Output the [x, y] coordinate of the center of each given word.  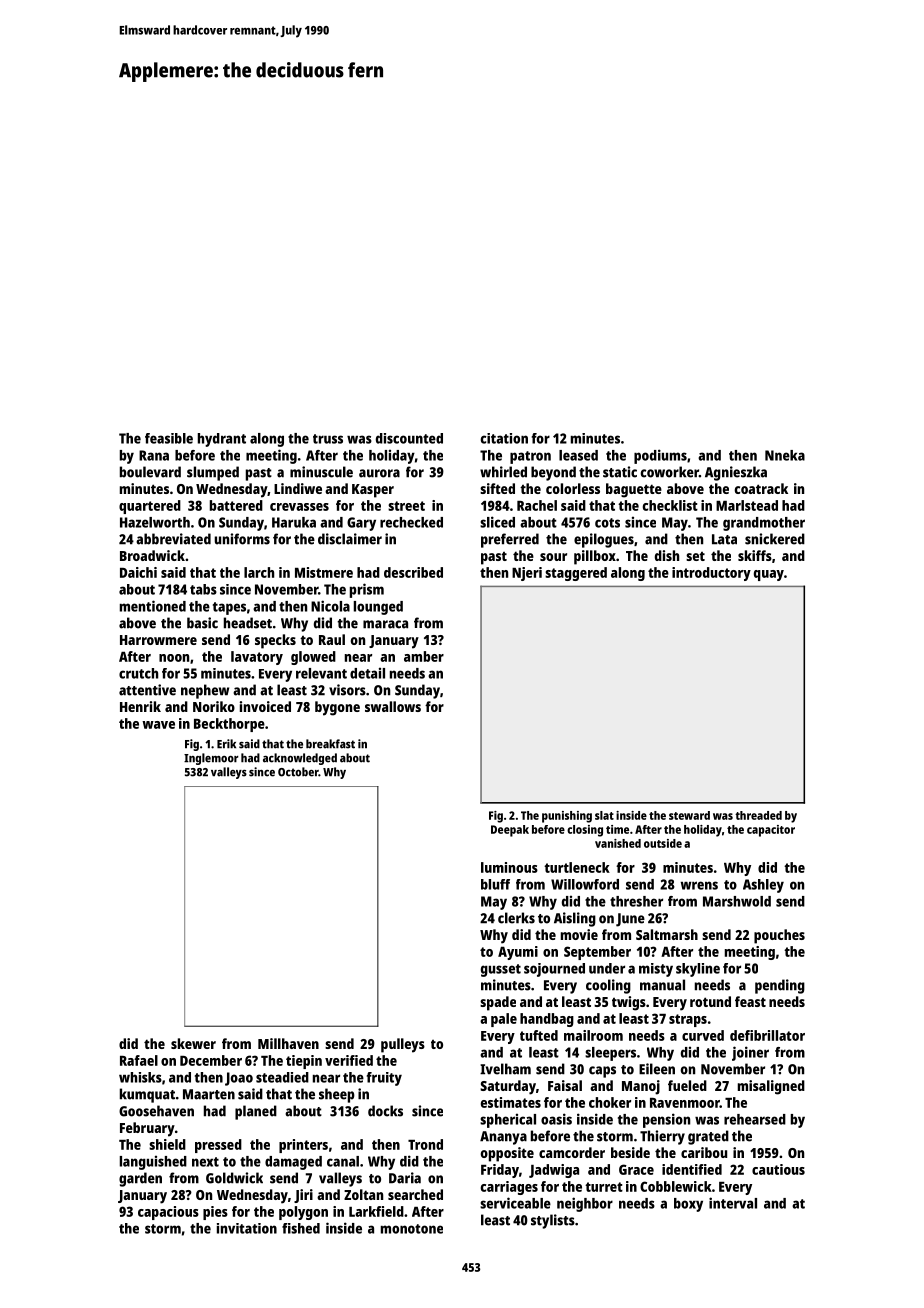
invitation [247, 1228]
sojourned [554, 970]
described [413, 572]
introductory [711, 574]
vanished [618, 843]
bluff [495, 884]
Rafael [139, 1060]
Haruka [294, 522]
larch [259, 572]
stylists [553, 1221]
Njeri [527, 574]
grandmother [764, 524]
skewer [193, 1043]
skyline [698, 970]
